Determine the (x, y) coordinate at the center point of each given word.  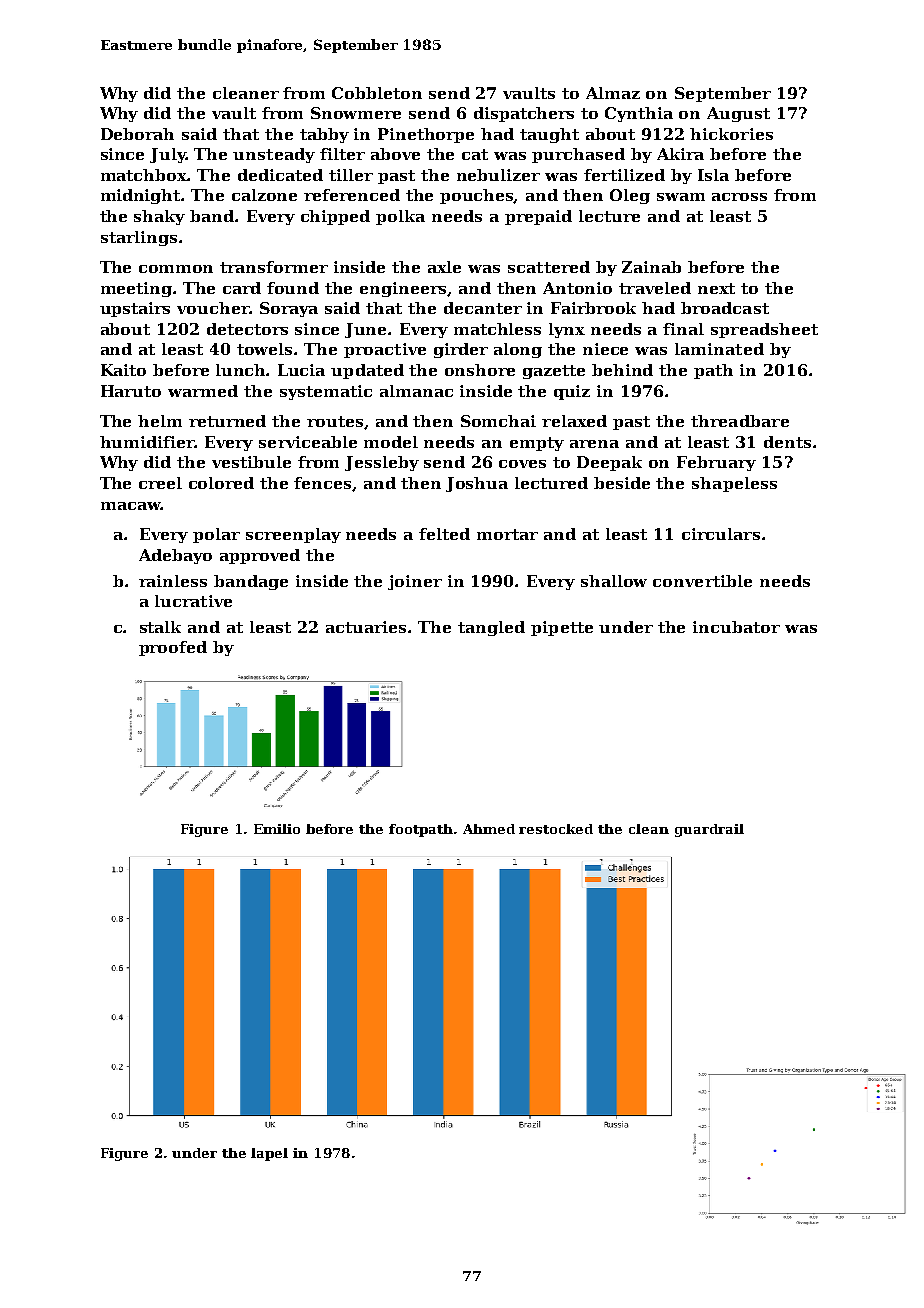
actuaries (366, 627)
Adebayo (175, 556)
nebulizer (498, 175)
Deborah (137, 134)
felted (444, 534)
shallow (614, 581)
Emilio (277, 829)
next (716, 288)
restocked (556, 829)
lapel (269, 1154)
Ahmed (489, 829)
